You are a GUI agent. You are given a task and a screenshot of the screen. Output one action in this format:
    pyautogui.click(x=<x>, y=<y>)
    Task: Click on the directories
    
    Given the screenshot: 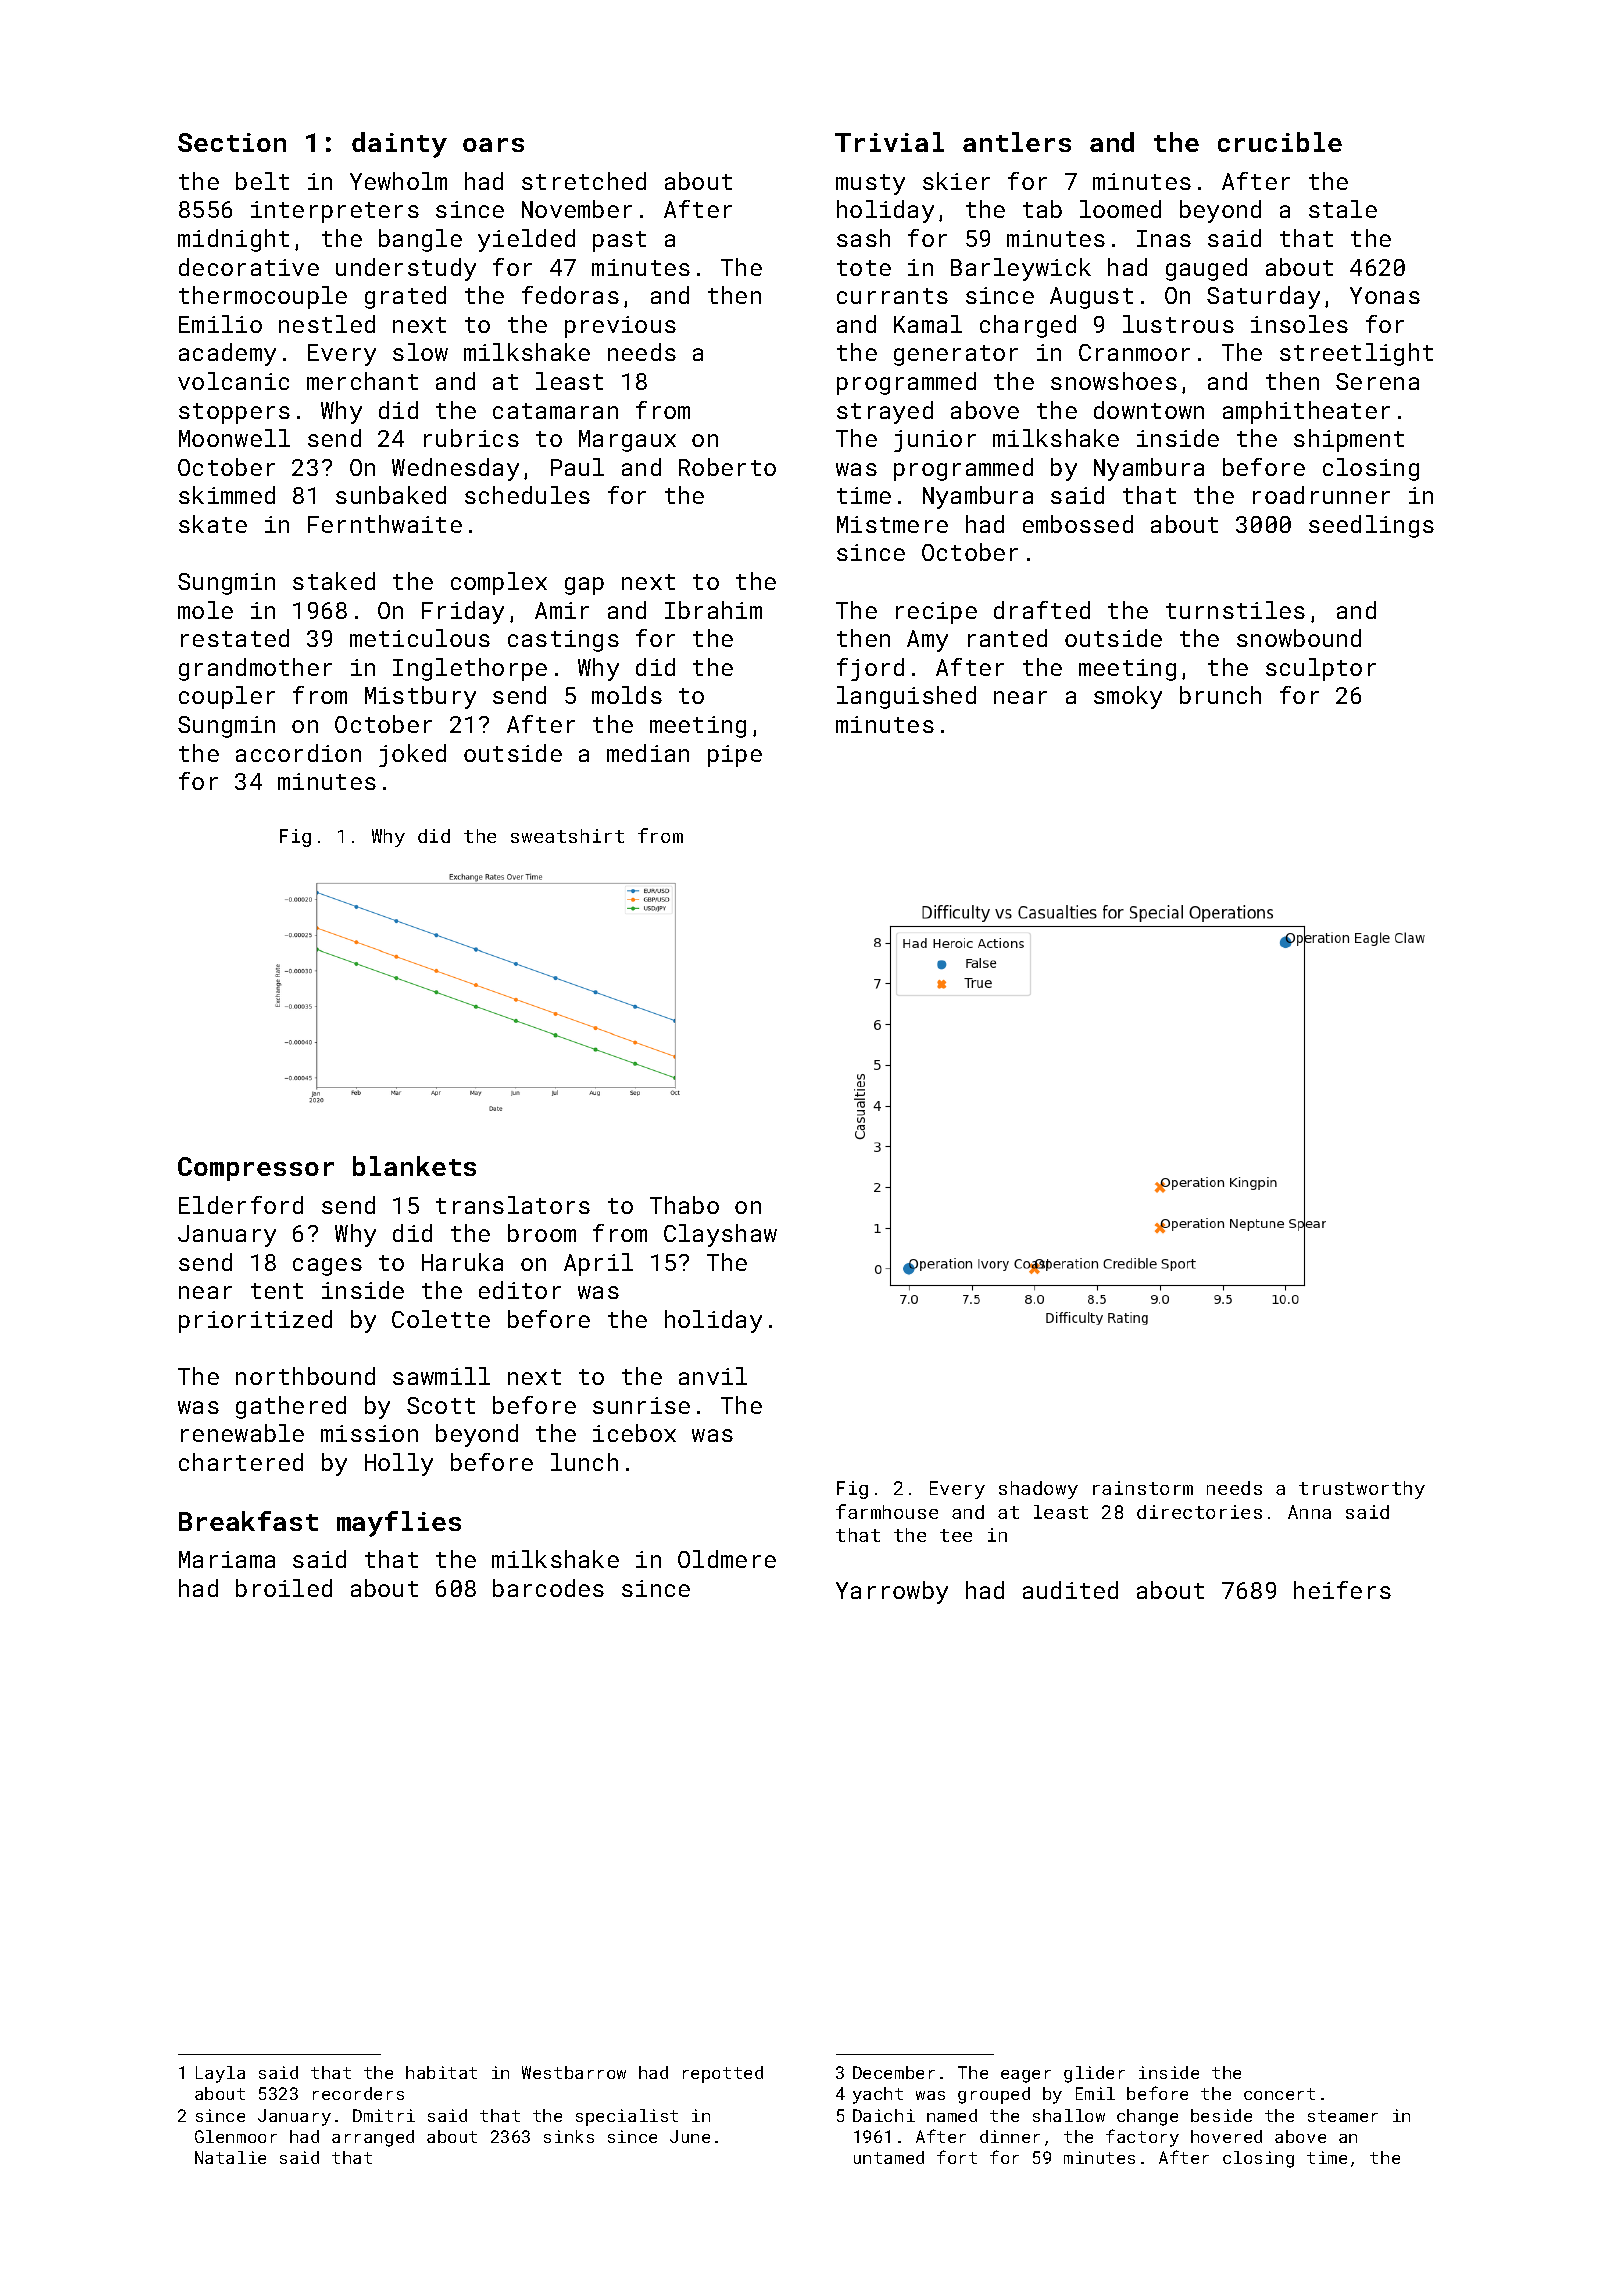 What is the action you would take?
    pyautogui.click(x=1199, y=1512)
